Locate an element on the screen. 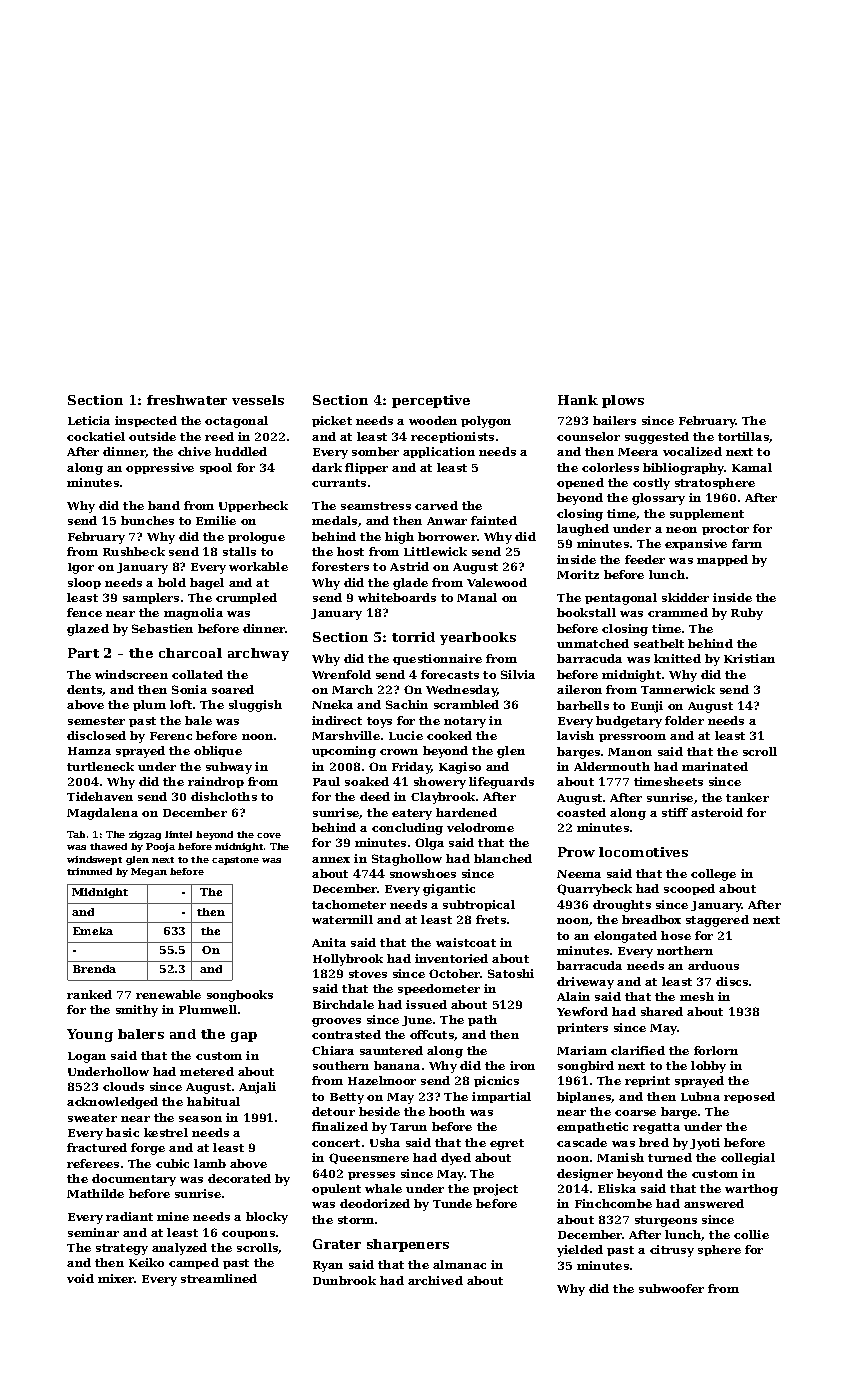  seatbelt is located at coordinates (659, 643).
